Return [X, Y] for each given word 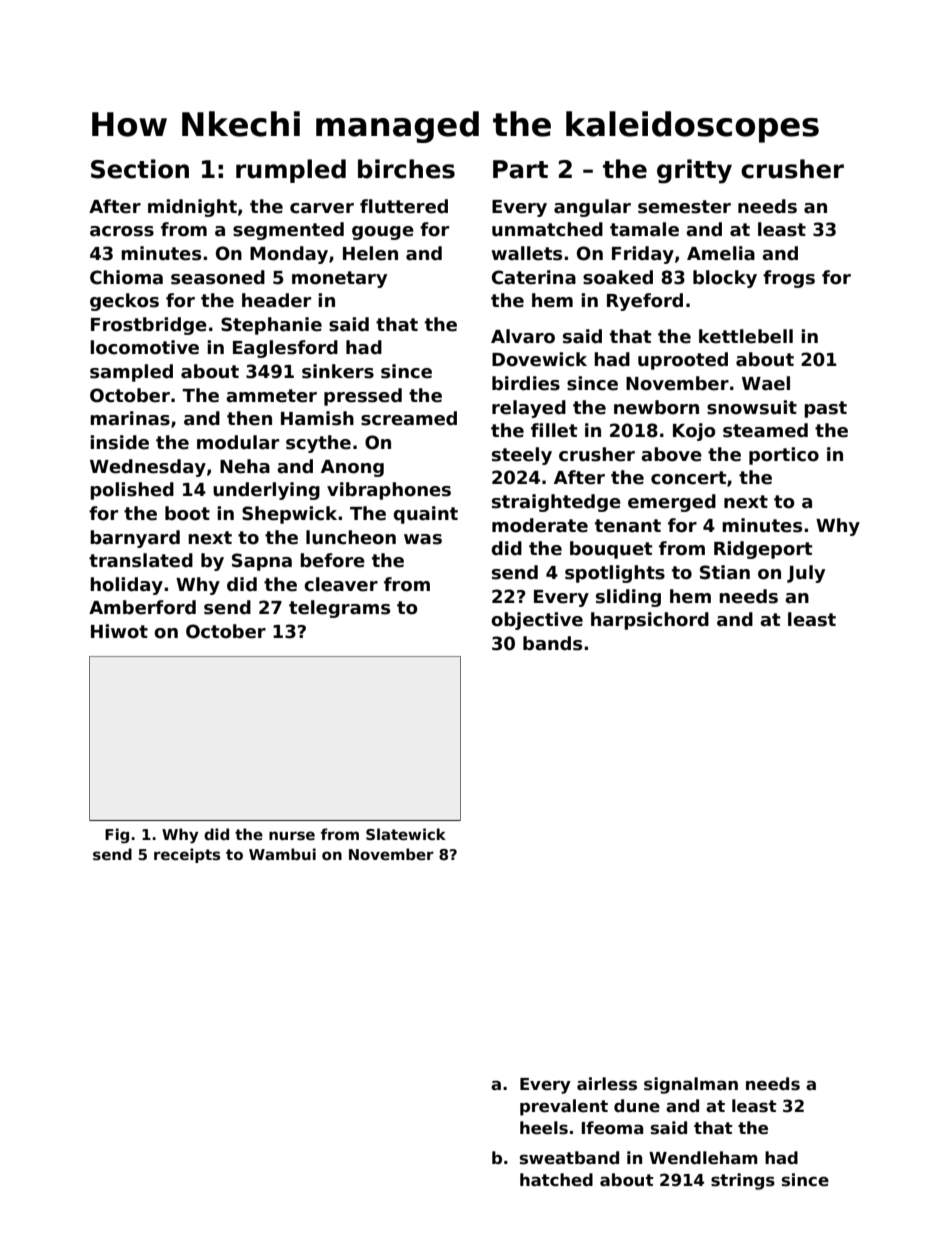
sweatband [569, 1158]
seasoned [218, 277]
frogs [789, 279]
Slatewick [406, 834]
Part [520, 169]
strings [743, 1181]
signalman [691, 1085]
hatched [556, 1180]
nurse [292, 835]
